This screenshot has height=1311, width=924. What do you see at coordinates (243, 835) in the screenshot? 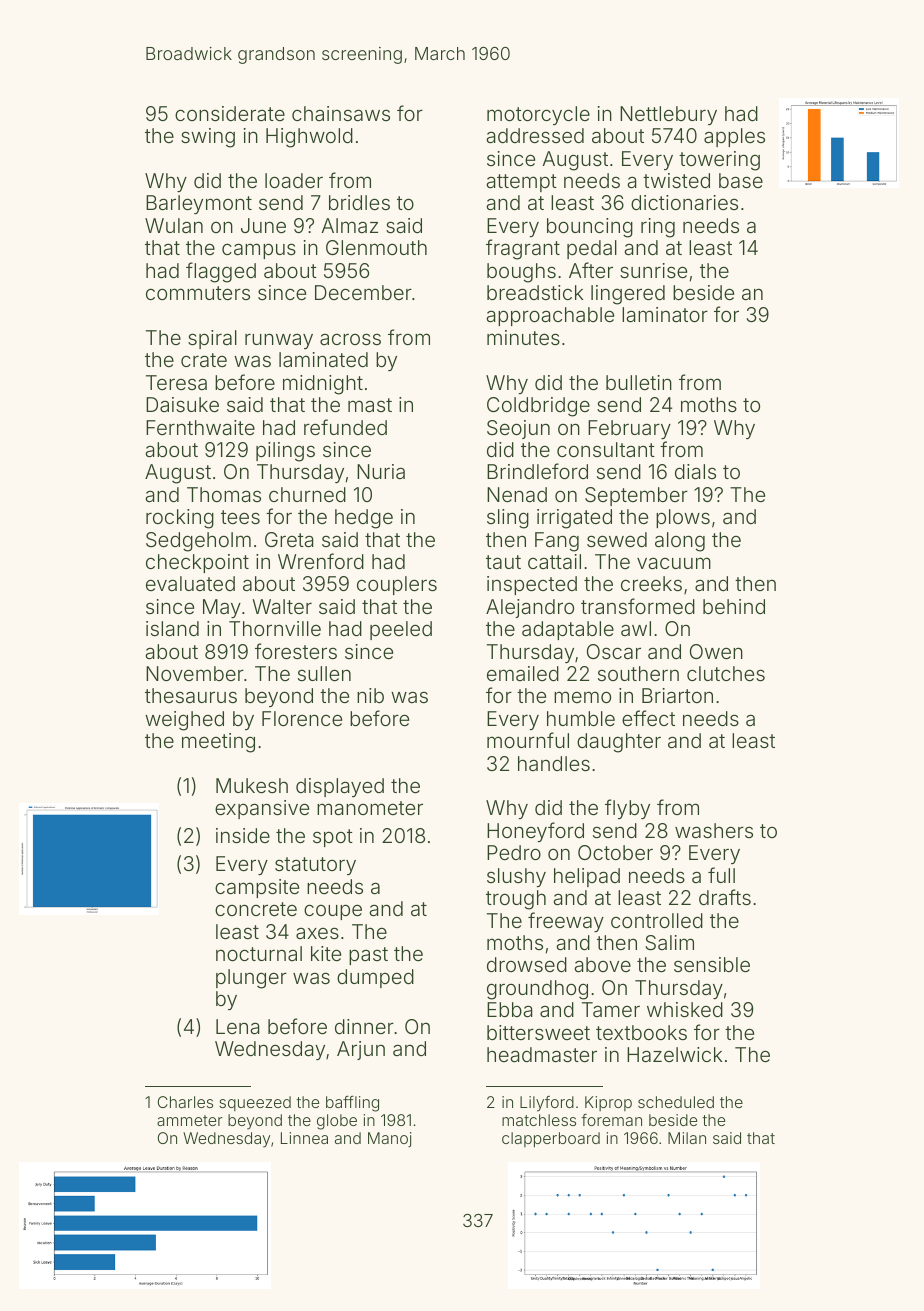
I see `inside` at bounding box center [243, 835].
